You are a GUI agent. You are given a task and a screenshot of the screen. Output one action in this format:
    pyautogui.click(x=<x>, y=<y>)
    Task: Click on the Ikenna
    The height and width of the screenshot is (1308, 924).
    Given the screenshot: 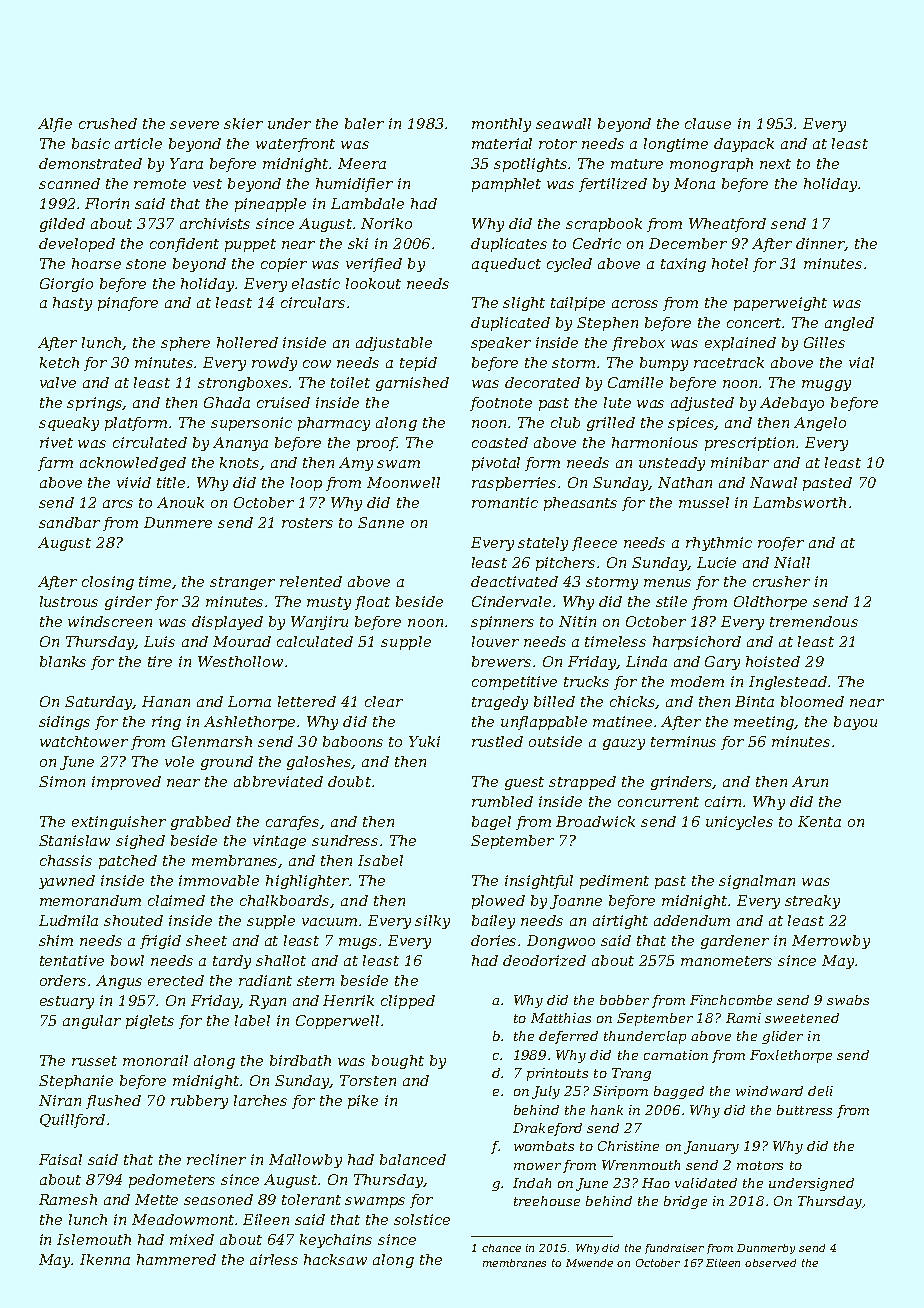 What is the action you would take?
    pyautogui.click(x=105, y=1259)
